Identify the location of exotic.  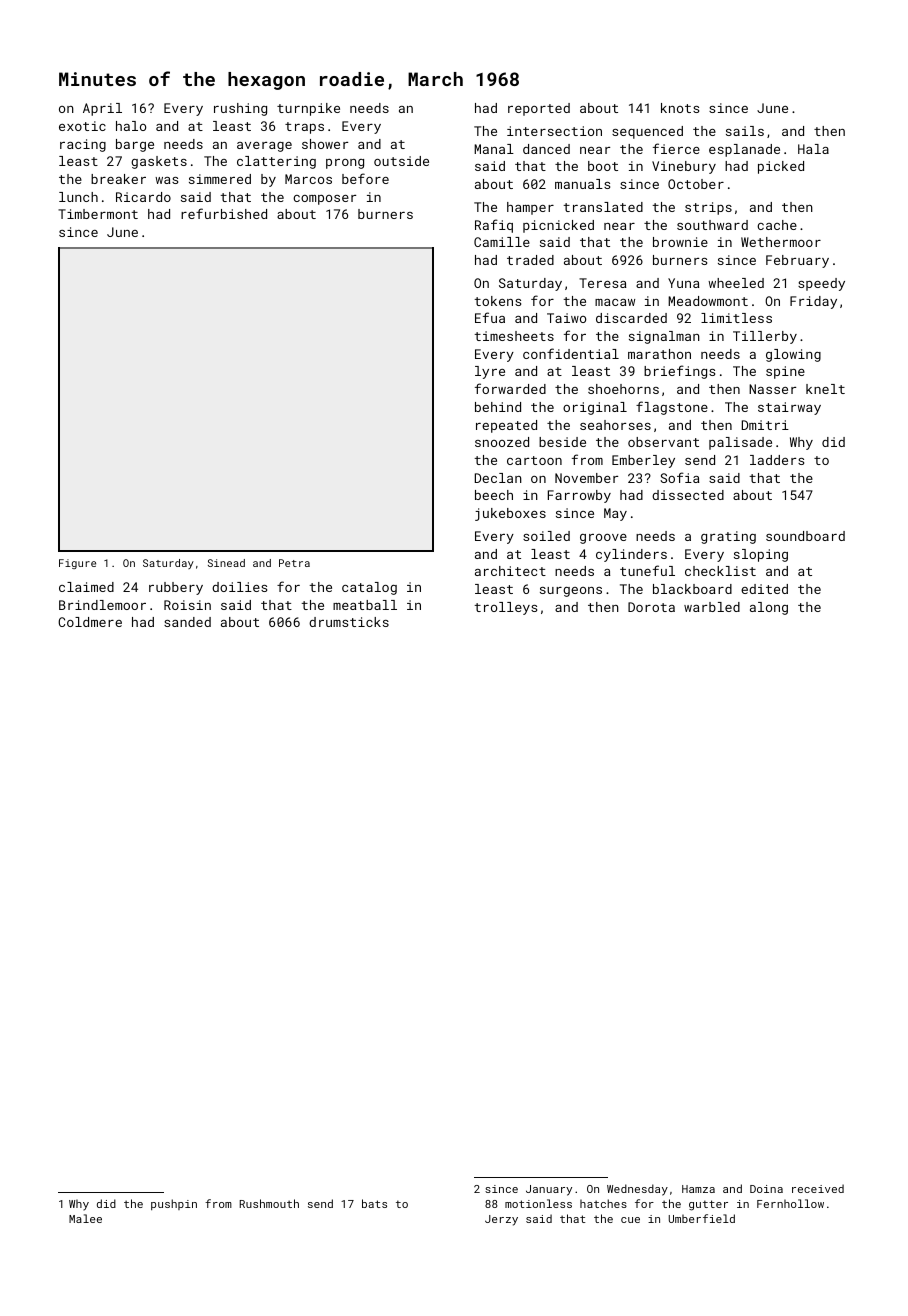
(82, 126).
